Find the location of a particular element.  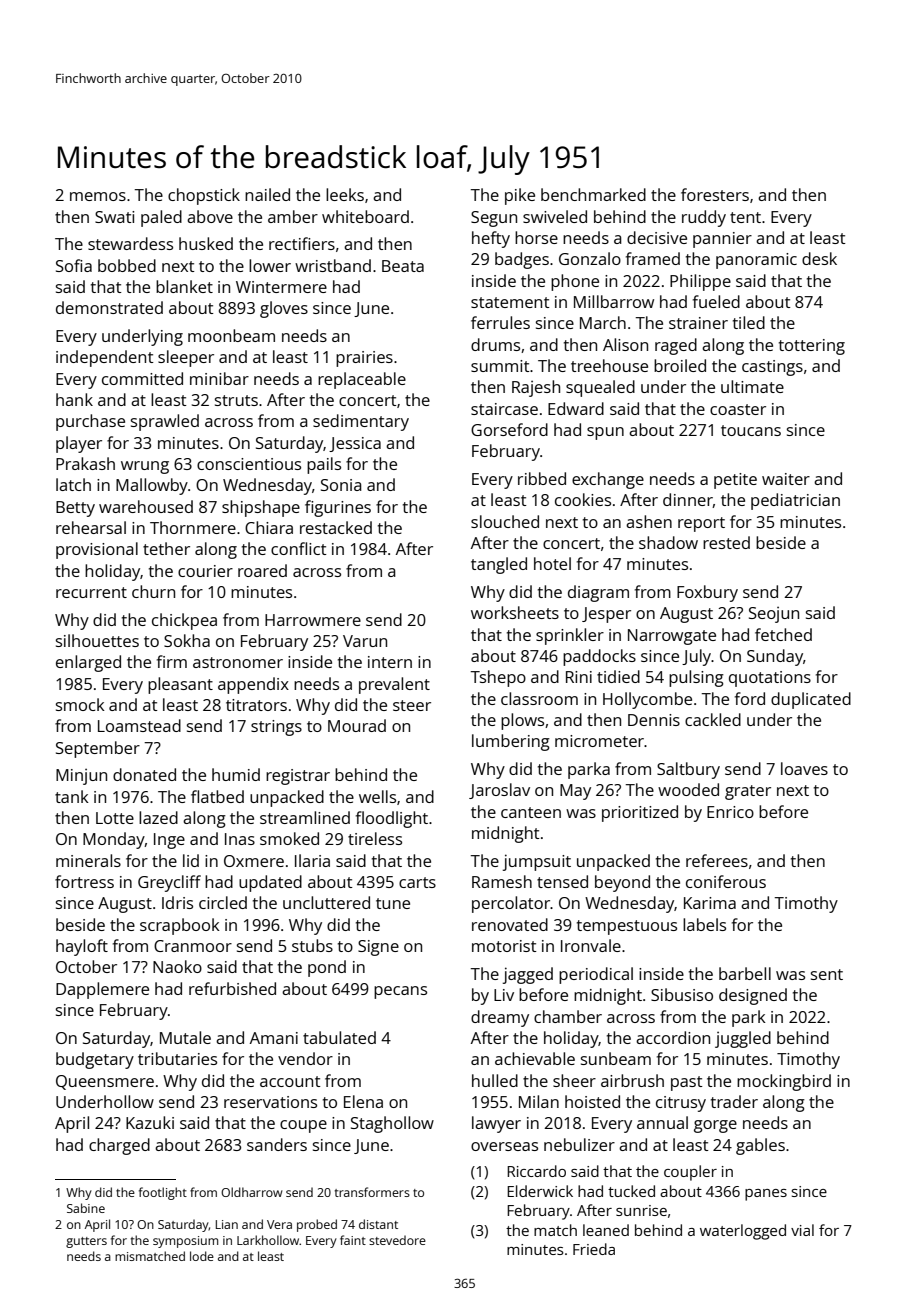

Ramesh is located at coordinates (502, 881).
